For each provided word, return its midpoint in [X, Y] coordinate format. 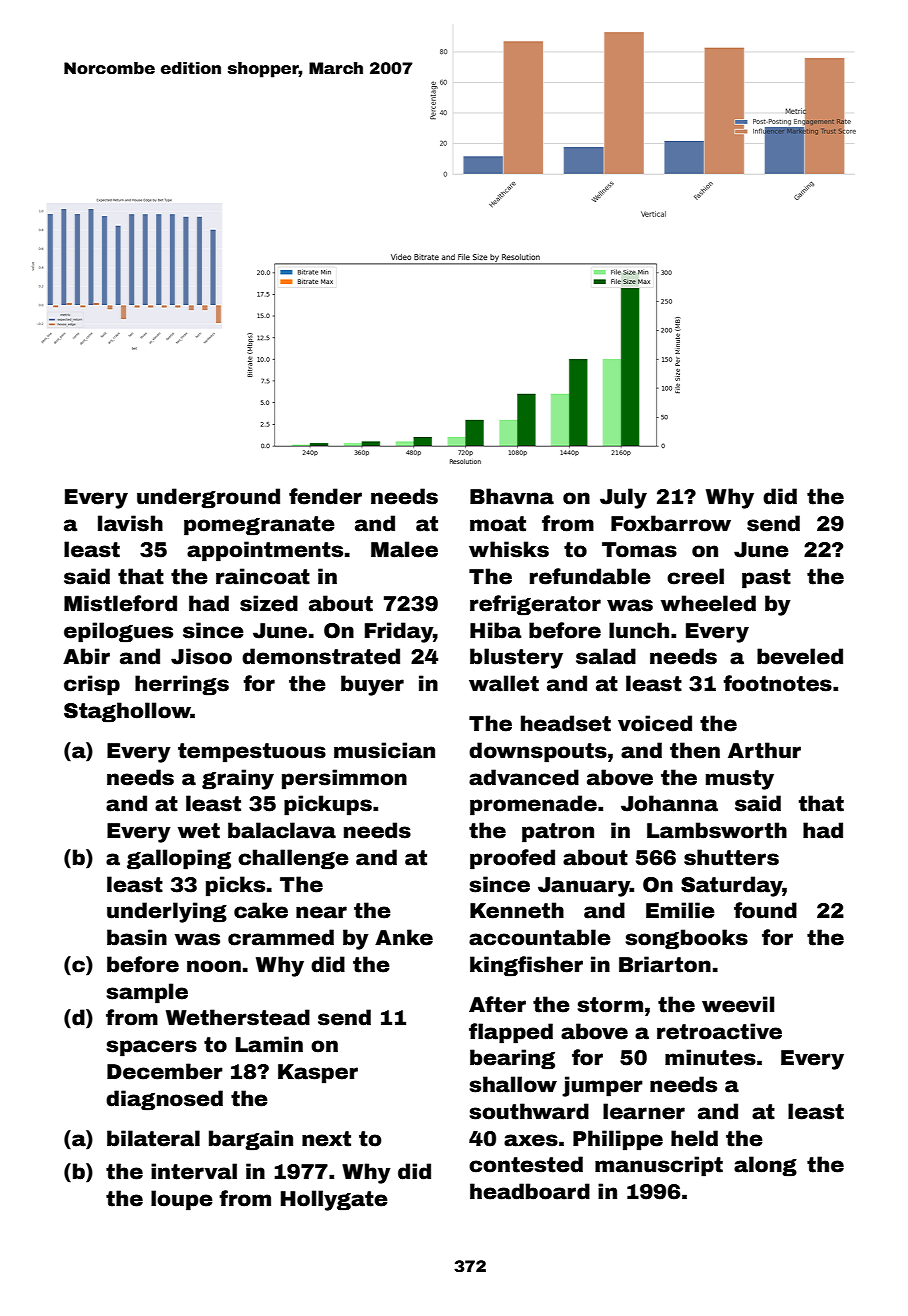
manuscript [659, 1166]
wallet [504, 683]
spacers [151, 1048]
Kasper [318, 1074]
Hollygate [334, 1200]
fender [325, 496]
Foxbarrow [671, 523]
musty [740, 780]
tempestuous [252, 753]
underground [208, 498]
